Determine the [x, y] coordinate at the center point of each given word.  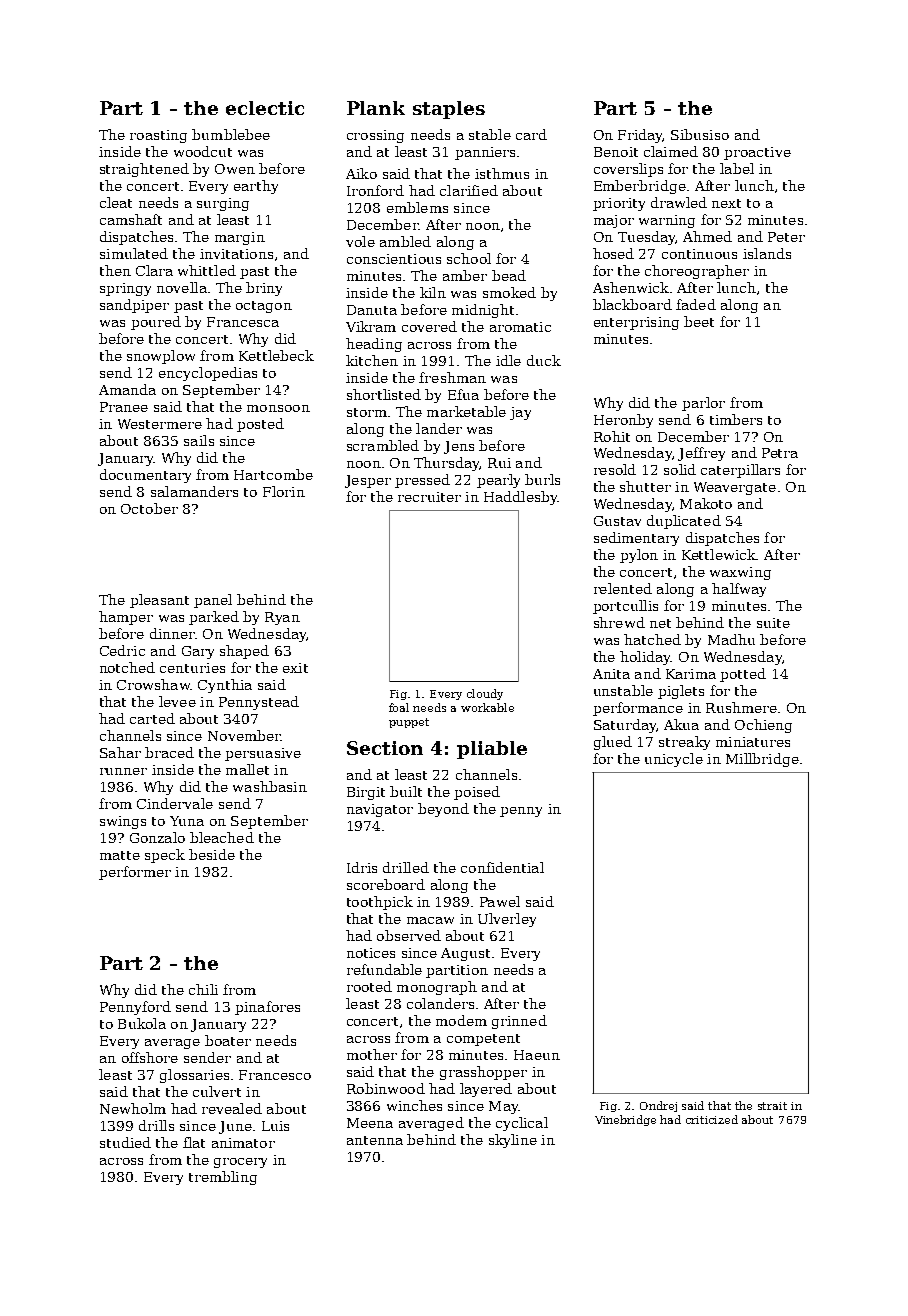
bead [509, 275]
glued [613, 743]
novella [182, 287]
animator [243, 1143]
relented [623, 588]
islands [767, 253]
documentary [145, 476]
